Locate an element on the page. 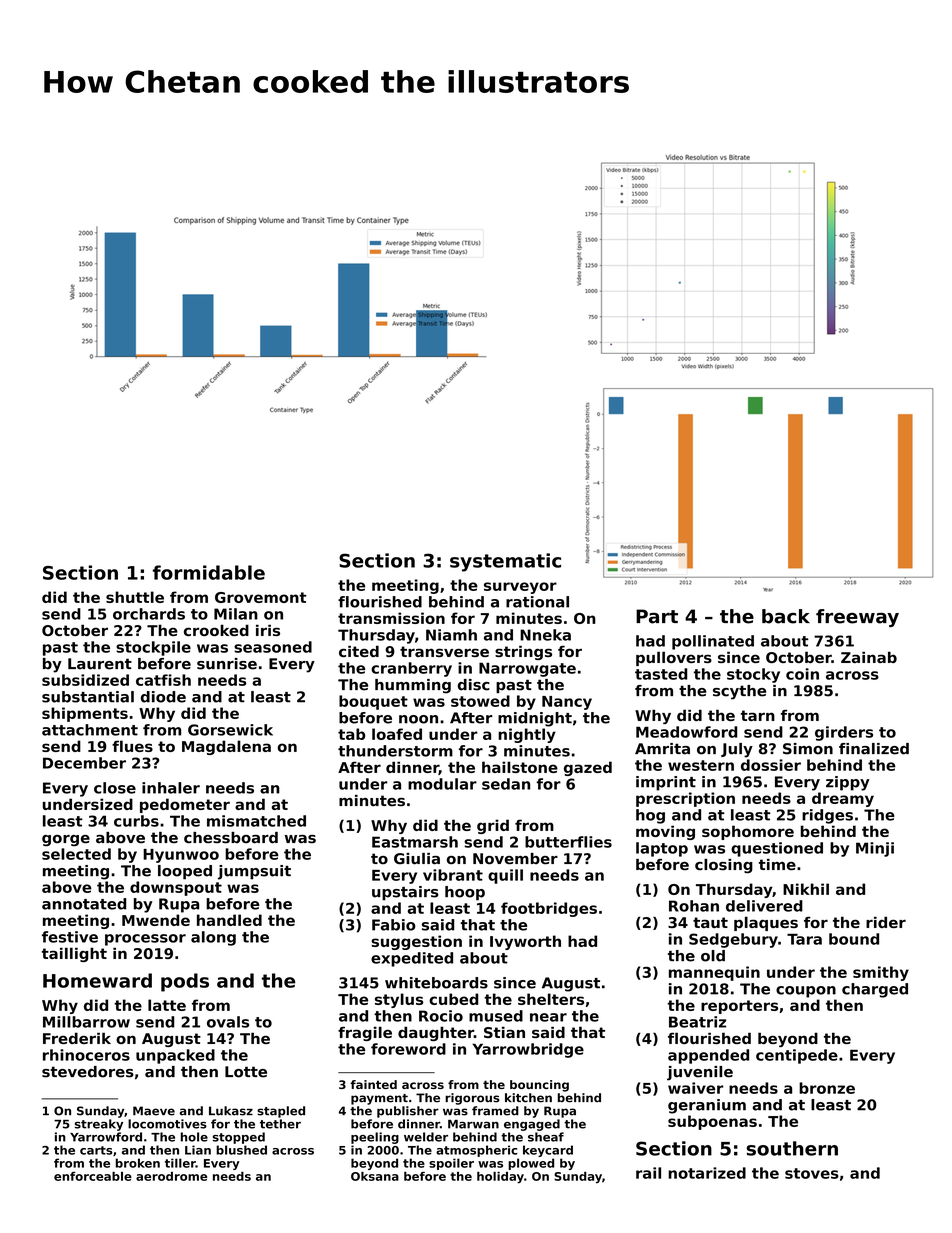  Niamh is located at coordinates (451, 635).
